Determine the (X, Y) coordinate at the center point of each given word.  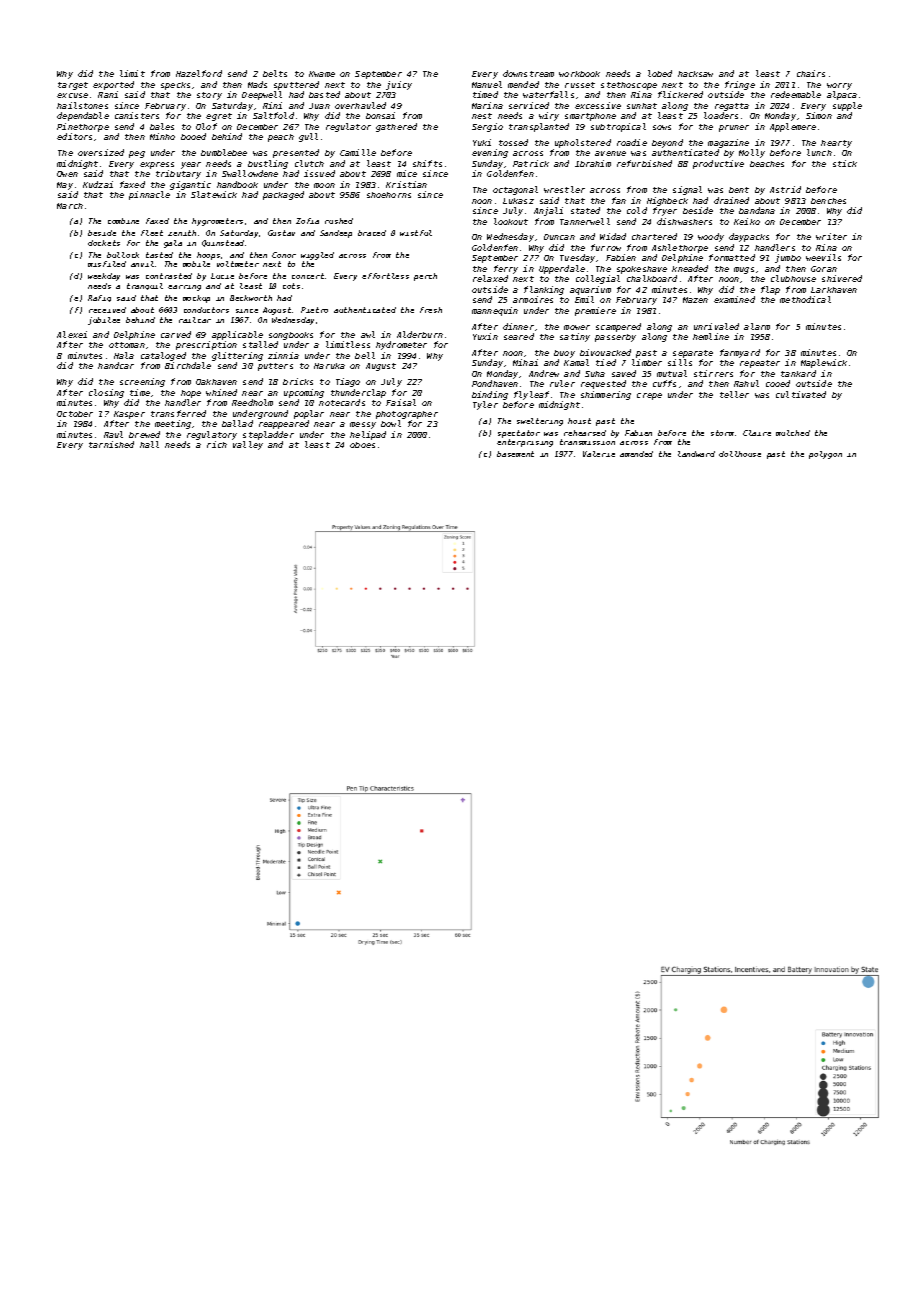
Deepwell (262, 95)
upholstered (583, 143)
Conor (284, 255)
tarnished (111, 444)
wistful (416, 233)
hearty (836, 144)
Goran (824, 269)
